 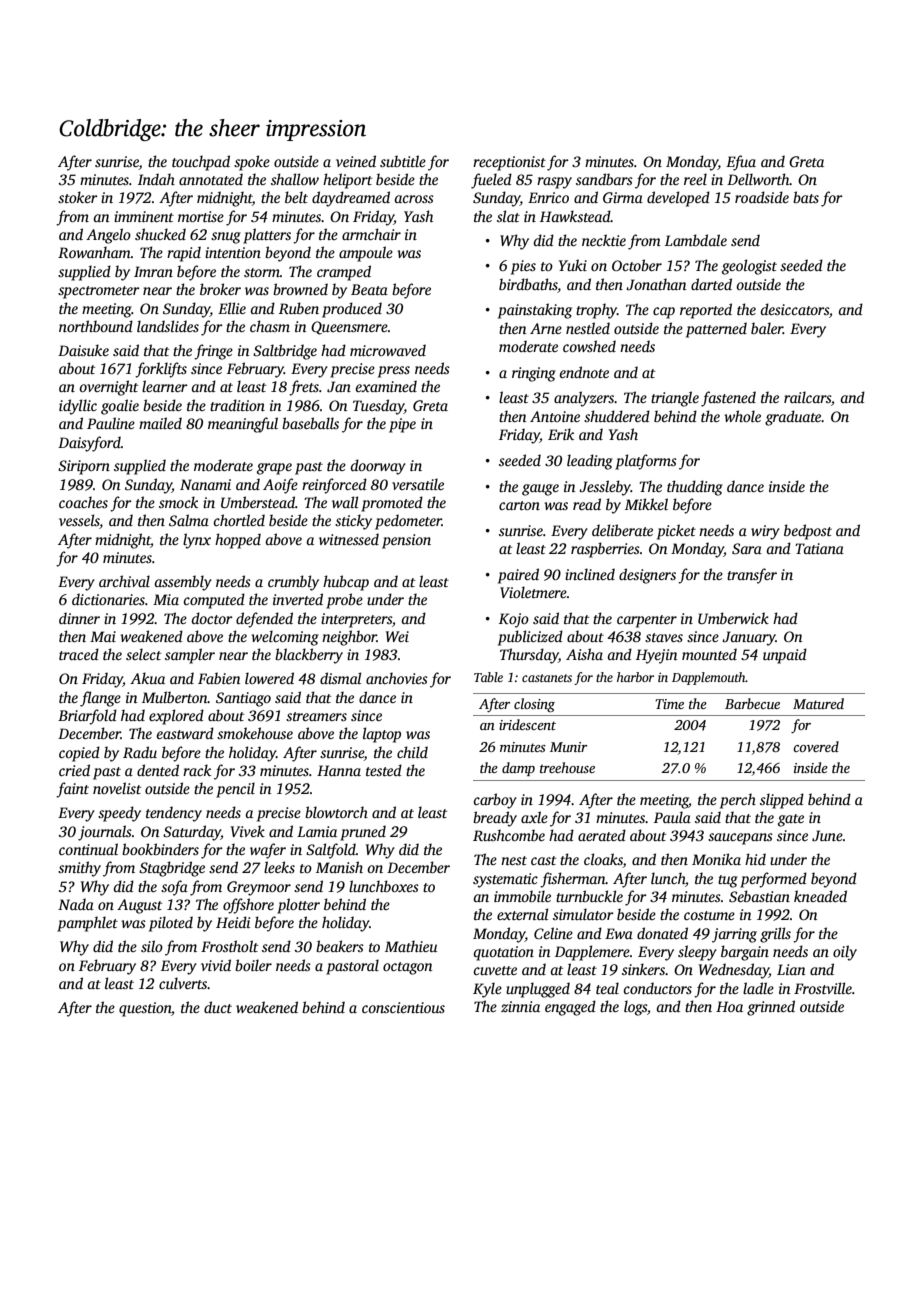 What do you see at coordinates (741, 163) in the page?
I see `Efua` at bounding box center [741, 163].
